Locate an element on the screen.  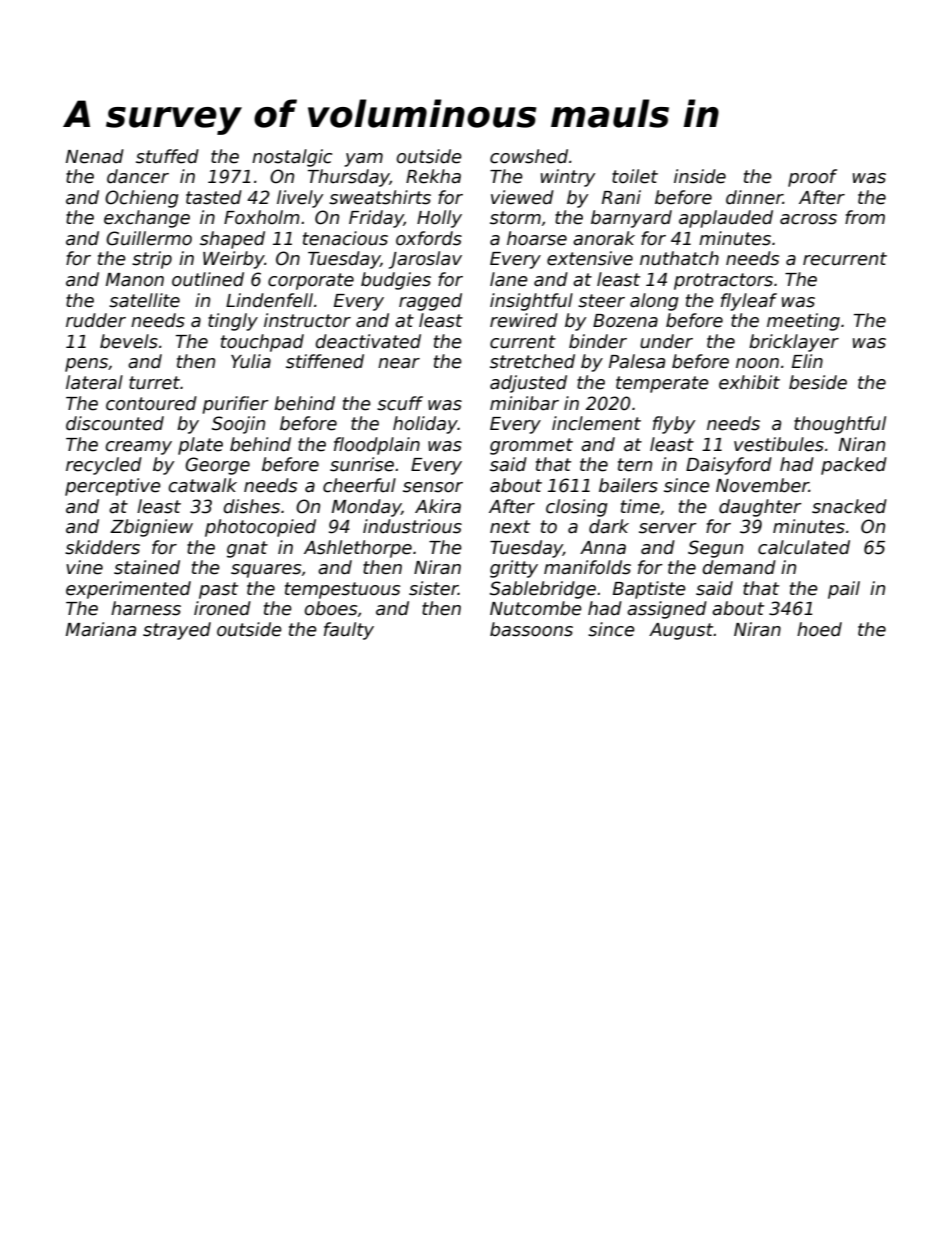
minibar is located at coordinates (524, 403).
